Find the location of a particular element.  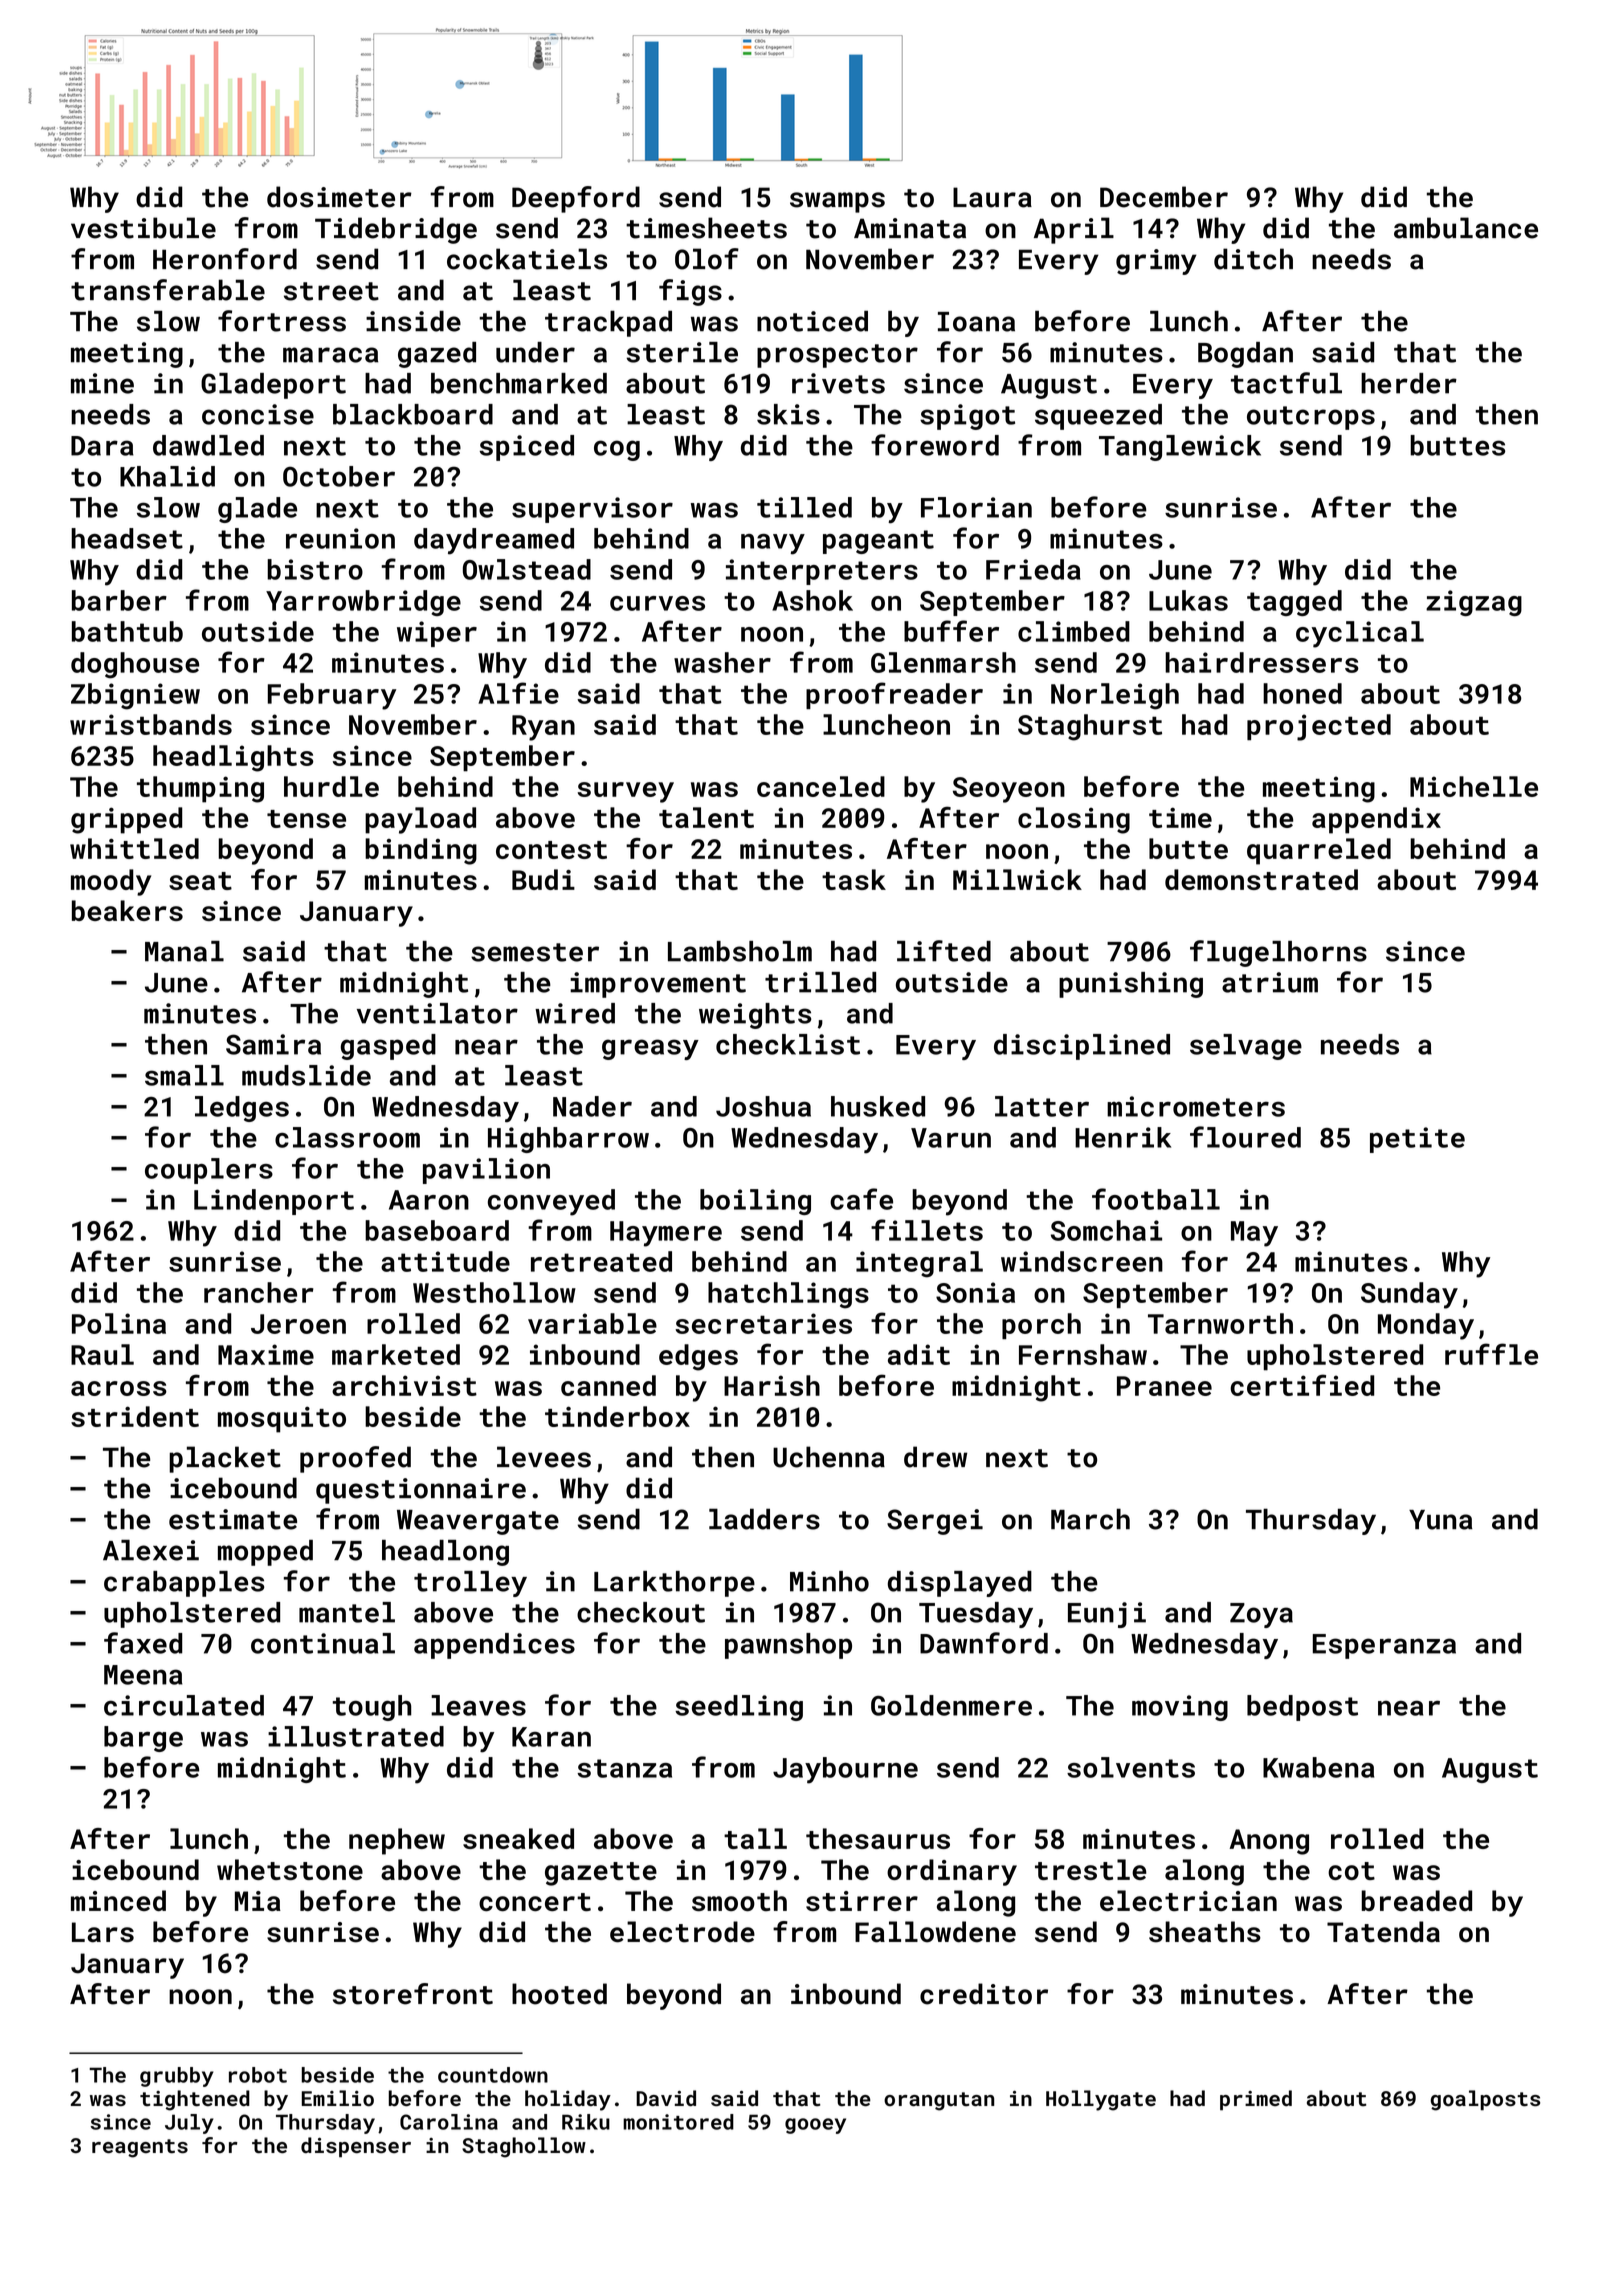

Polina is located at coordinates (119, 1323).
